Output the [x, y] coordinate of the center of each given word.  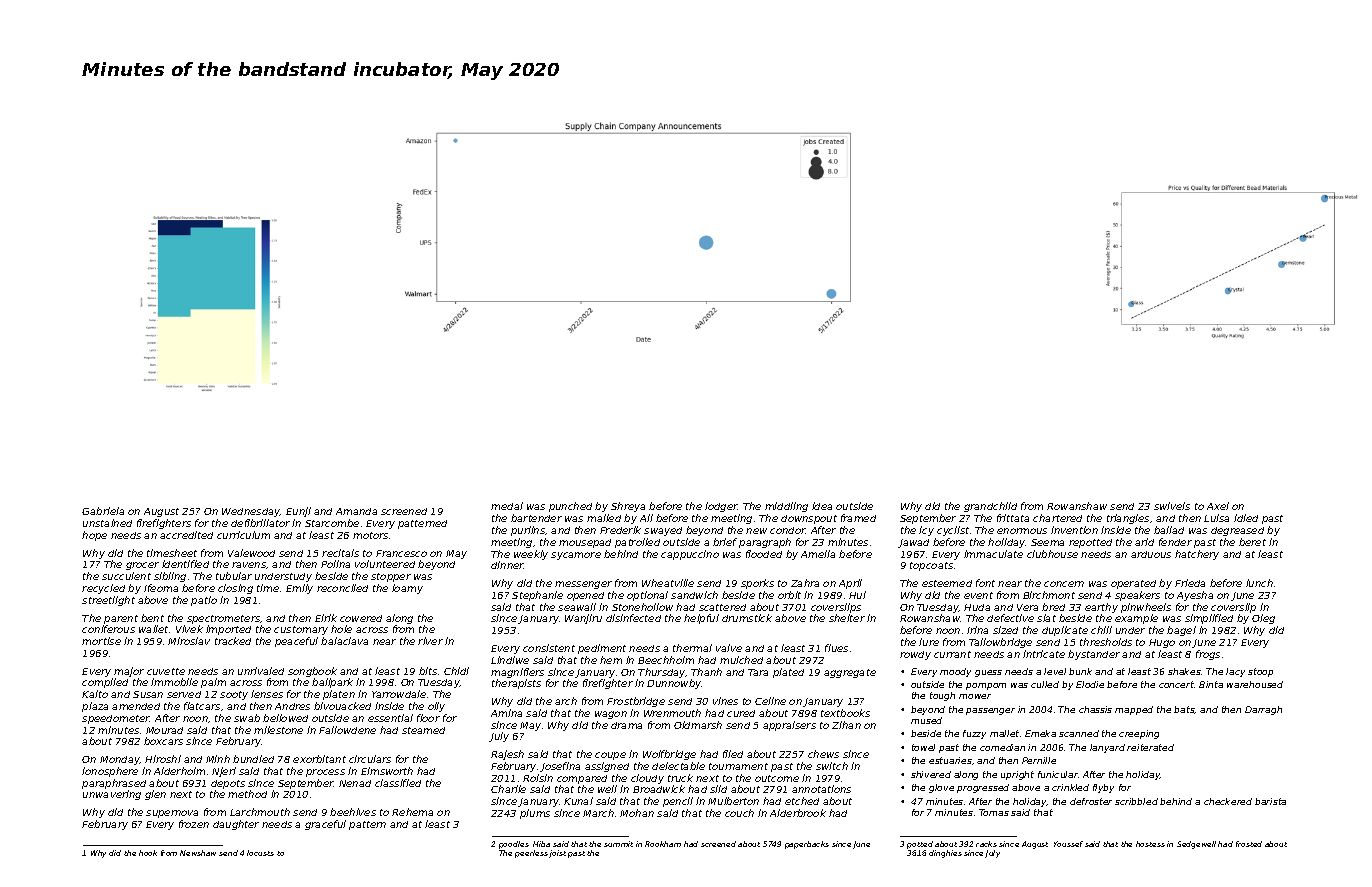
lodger [721, 507]
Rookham [663, 844]
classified [398, 783]
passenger [990, 711]
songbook [312, 672]
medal [507, 506]
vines [725, 701]
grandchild [990, 507]
